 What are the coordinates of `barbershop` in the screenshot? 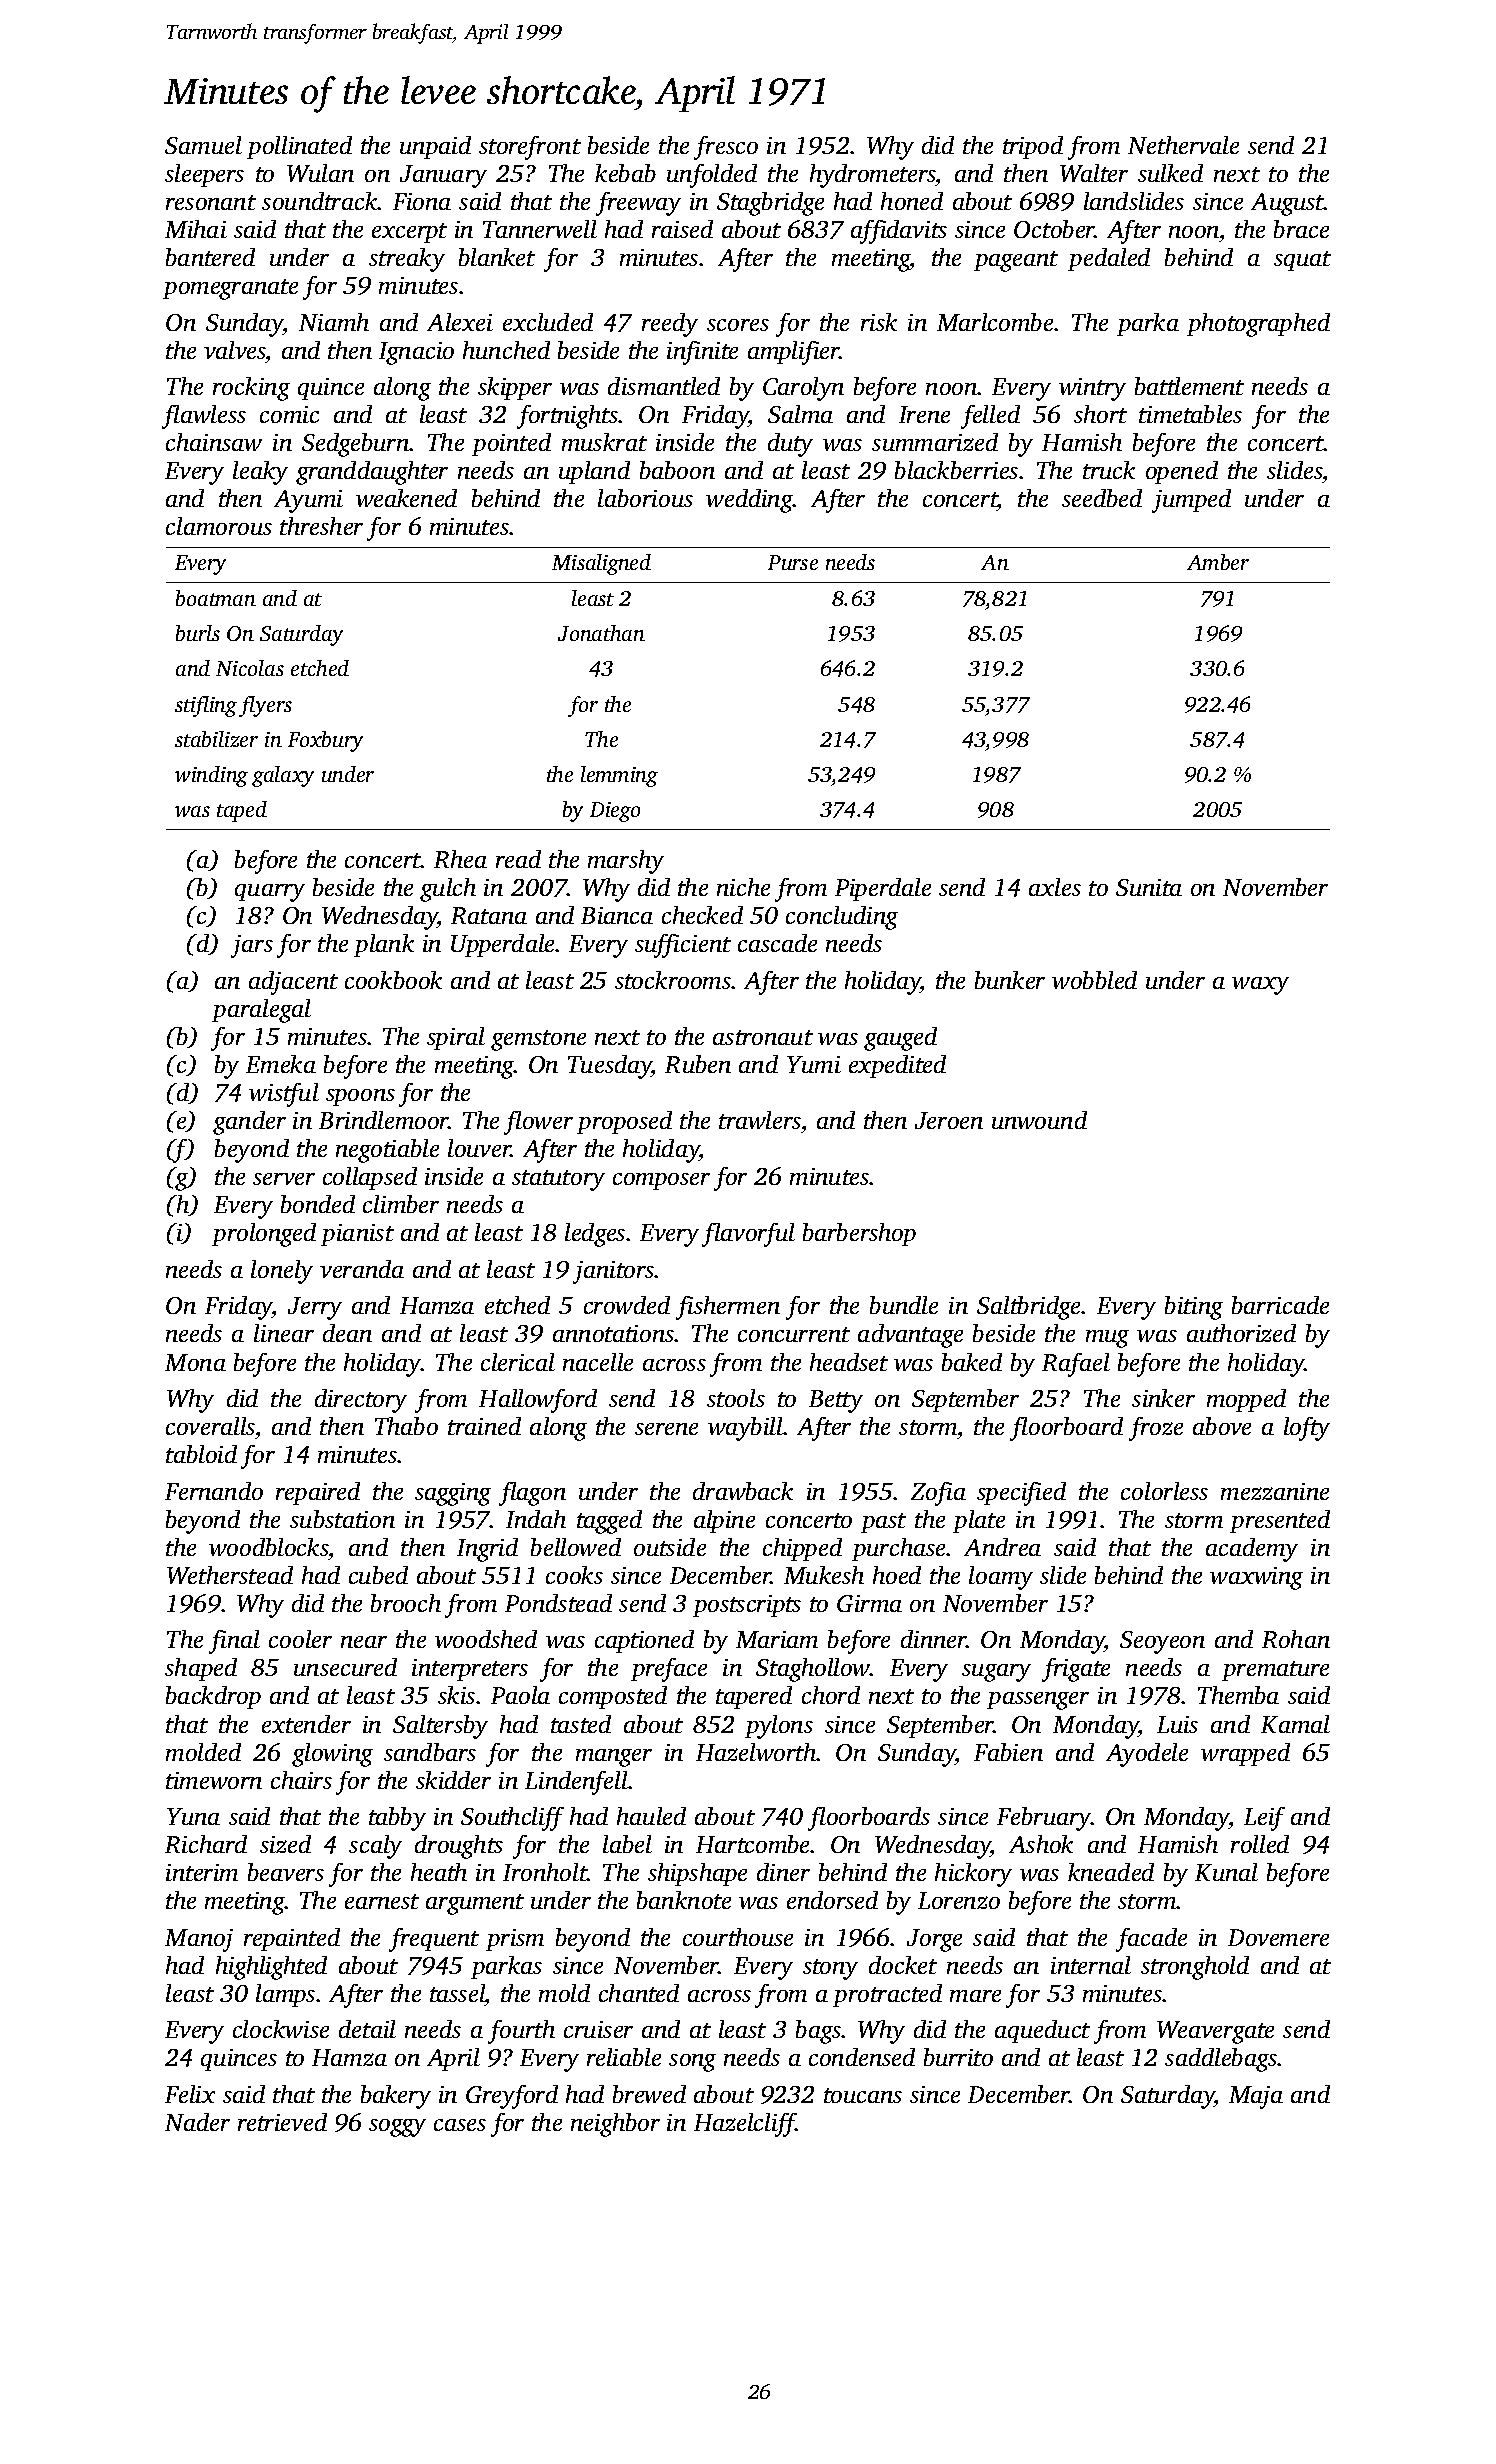 It's located at (859, 1234).
